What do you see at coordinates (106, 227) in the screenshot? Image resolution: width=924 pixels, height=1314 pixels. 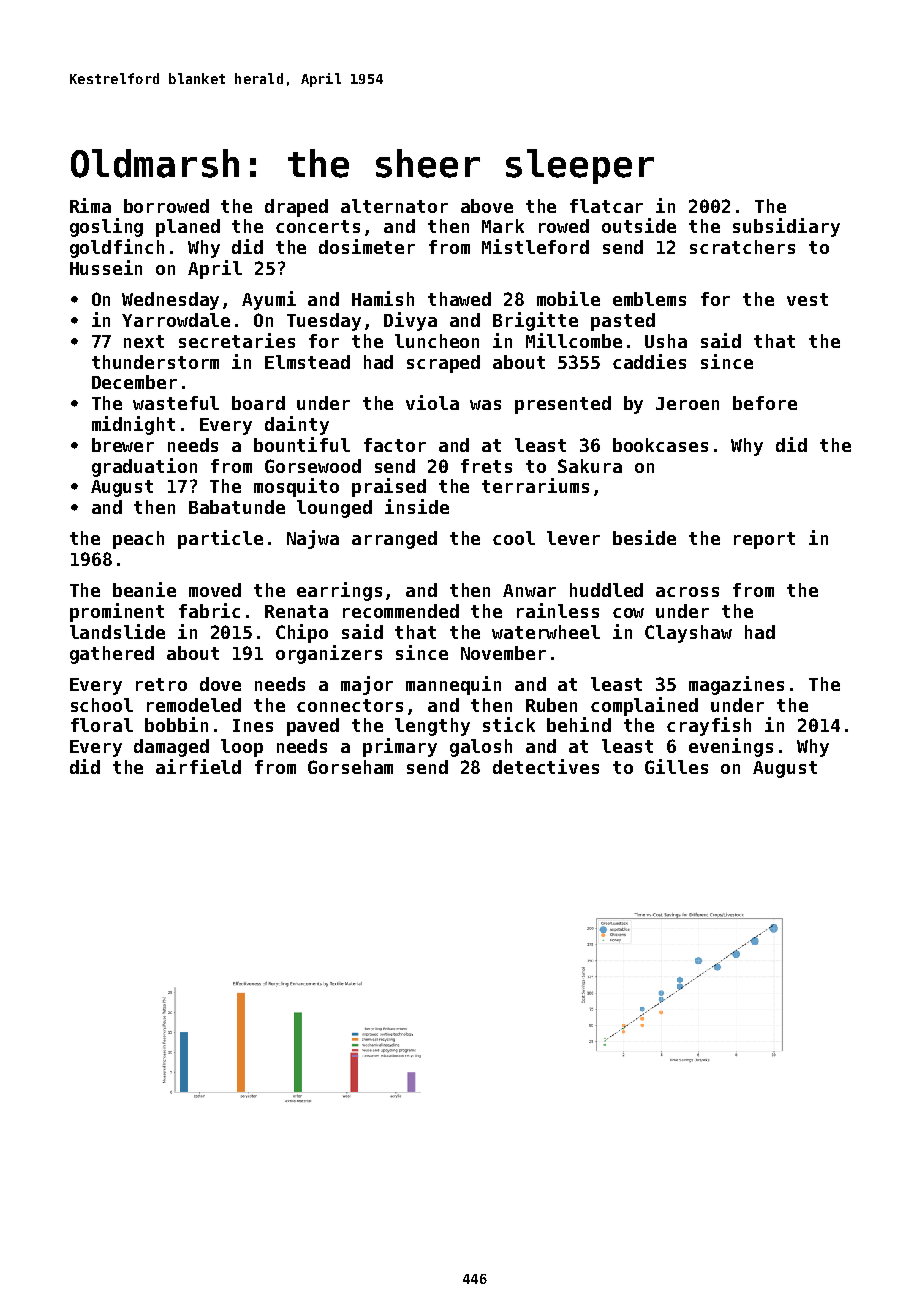 I see `gosling` at bounding box center [106, 227].
